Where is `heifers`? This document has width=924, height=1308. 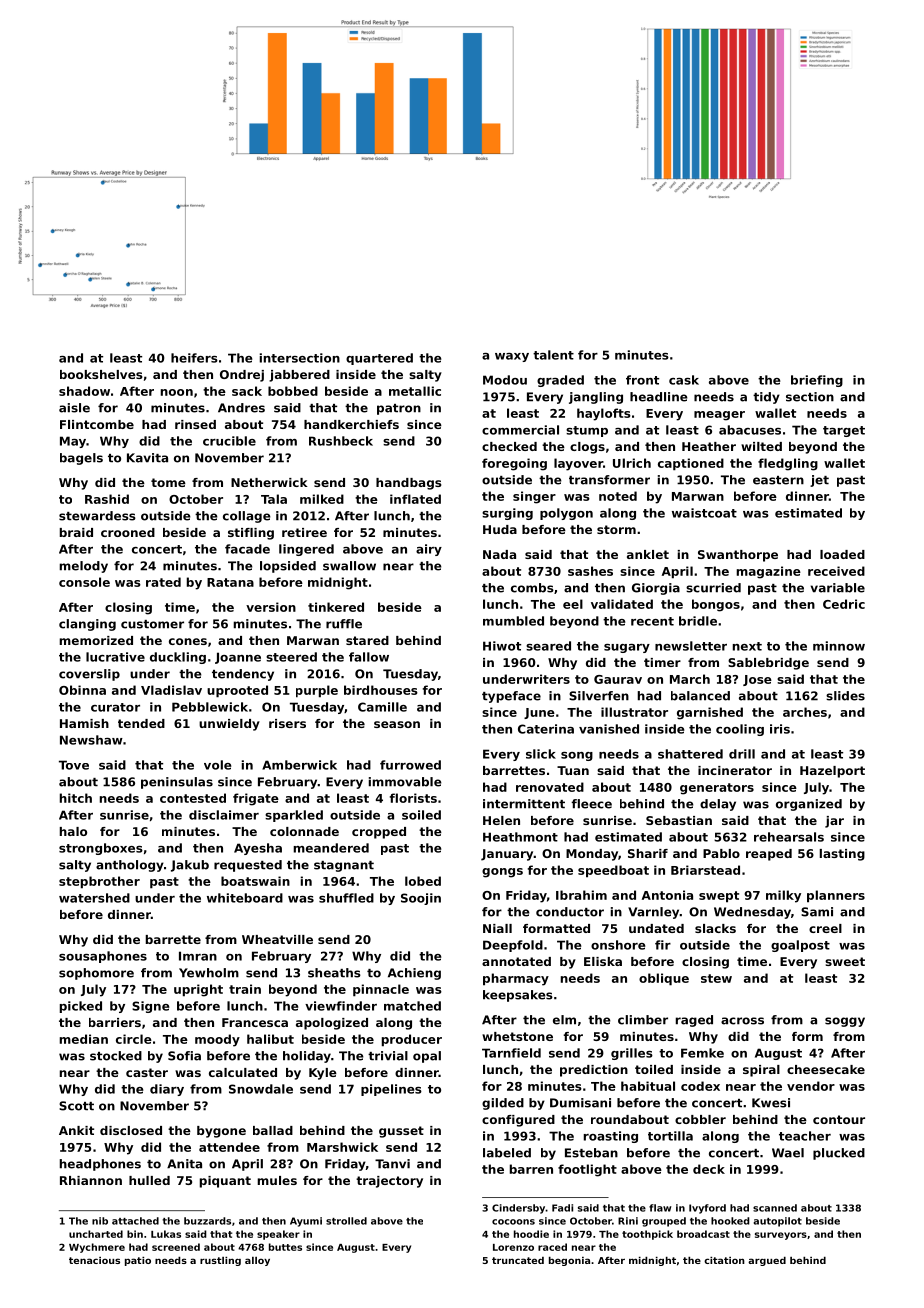
heifers is located at coordinates (194, 358).
